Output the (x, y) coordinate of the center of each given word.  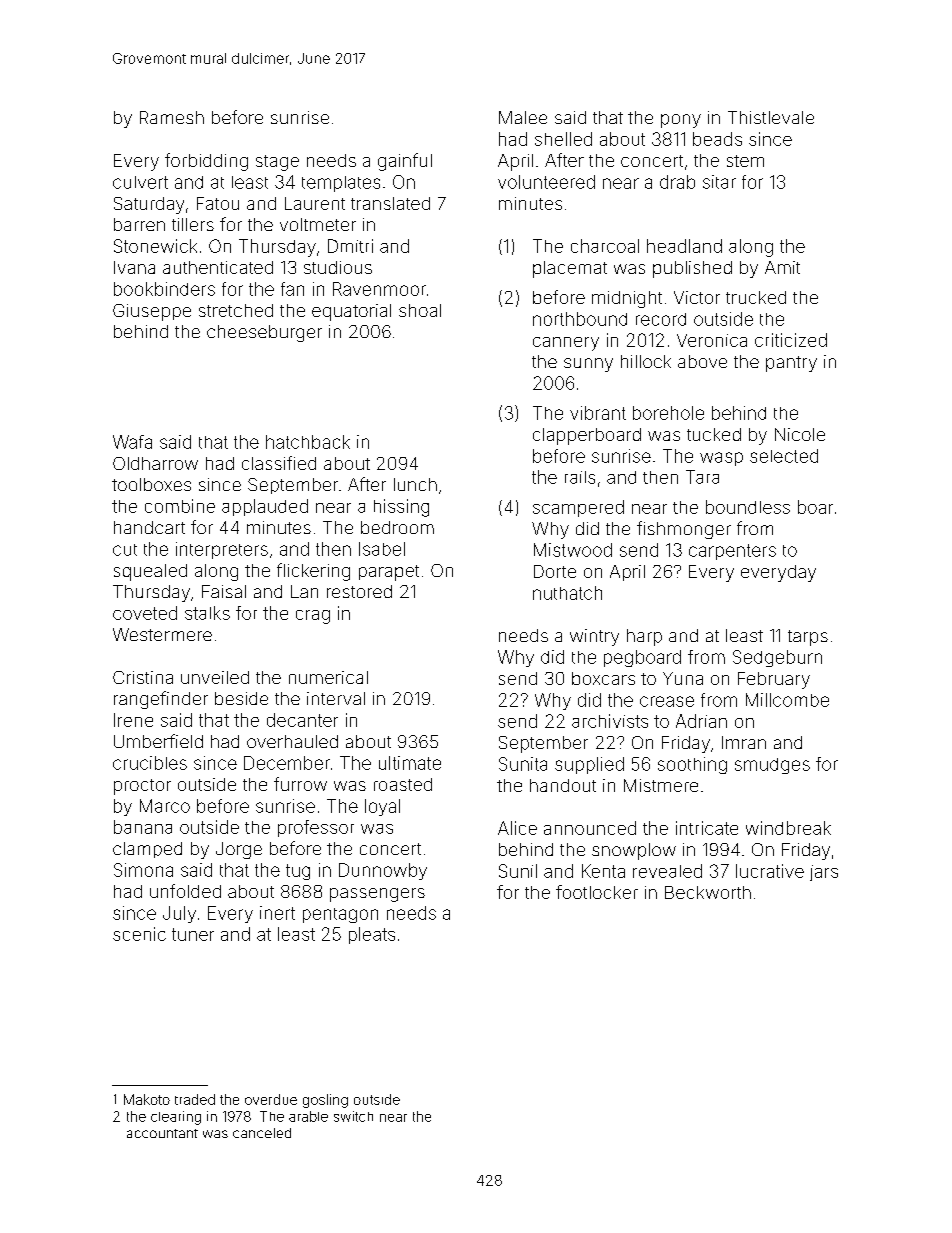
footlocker (597, 892)
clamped (147, 850)
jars (824, 873)
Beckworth (708, 892)
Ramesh (172, 117)
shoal (420, 310)
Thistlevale (771, 117)
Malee (523, 117)
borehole (668, 413)
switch (353, 1116)
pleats (372, 935)
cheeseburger (264, 333)
